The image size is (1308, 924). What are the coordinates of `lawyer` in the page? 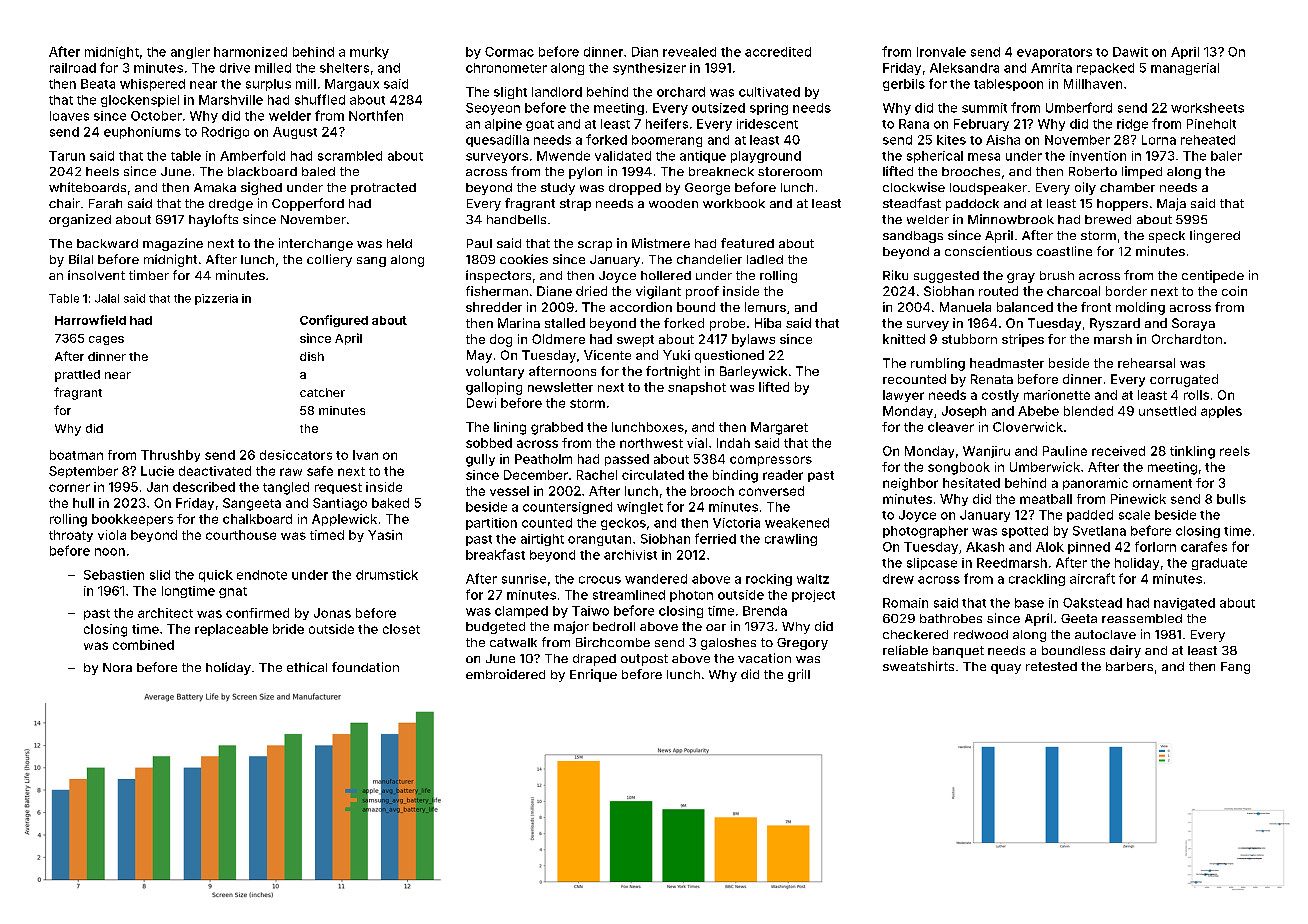 It's located at (903, 396).
